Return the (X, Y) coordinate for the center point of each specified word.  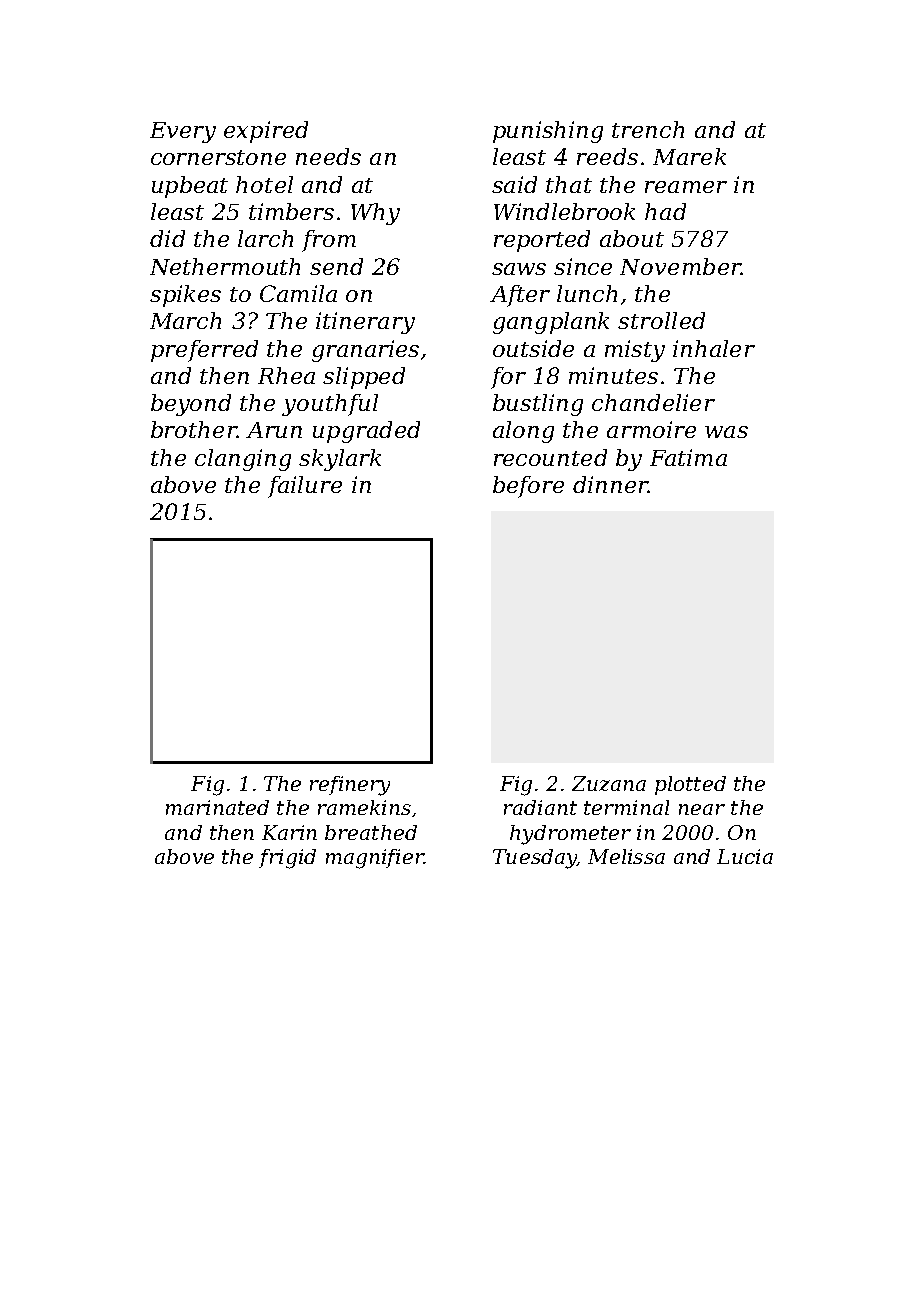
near (702, 809)
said (514, 184)
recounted (550, 457)
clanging (243, 460)
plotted (690, 785)
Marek (689, 156)
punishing (548, 132)
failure (305, 487)
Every (183, 132)
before (528, 487)
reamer (686, 187)
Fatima (688, 457)
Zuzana (609, 783)
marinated (217, 807)
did (167, 238)
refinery (350, 786)
